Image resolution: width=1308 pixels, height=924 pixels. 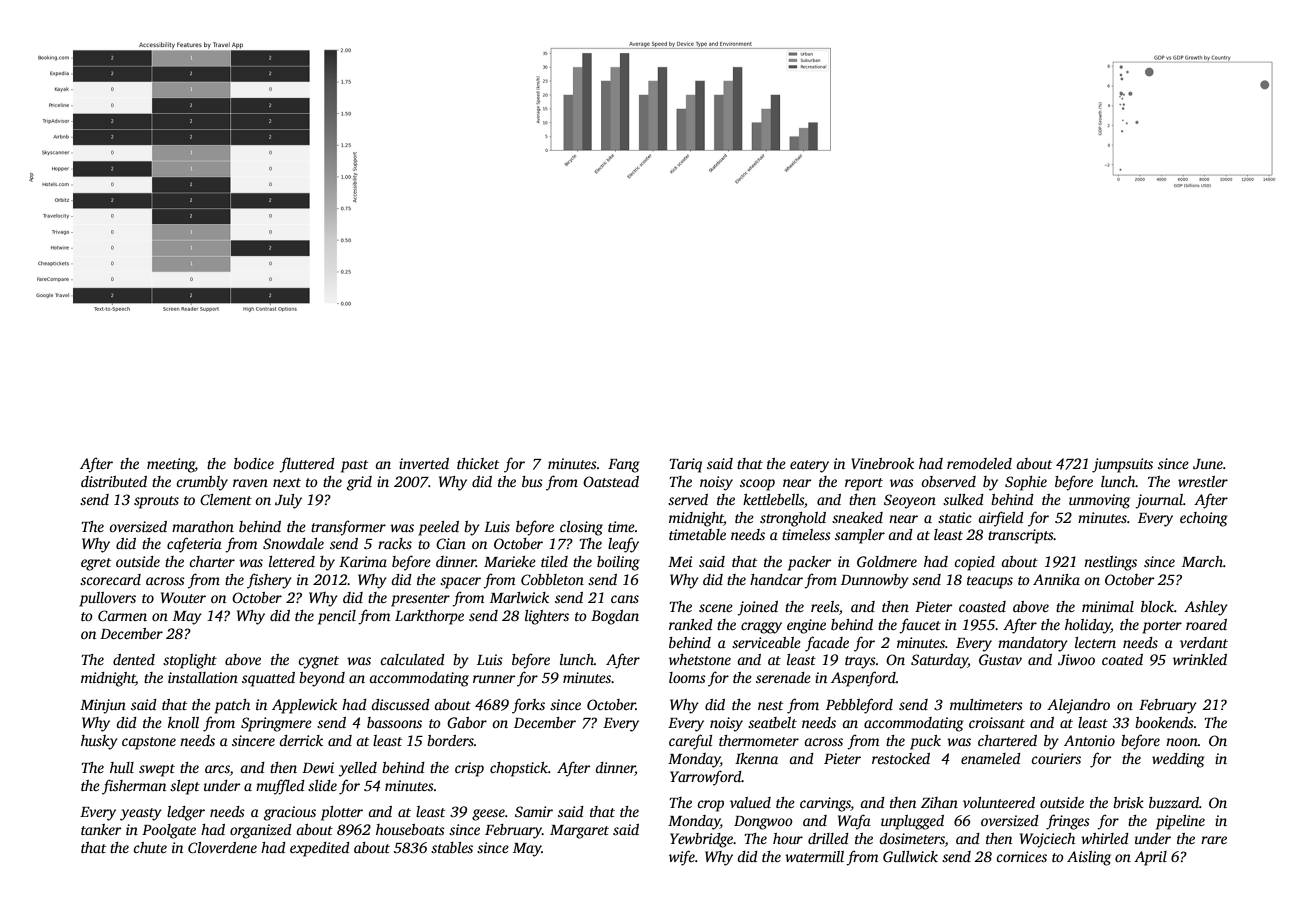 I want to click on discussed, so click(x=400, y=704).
